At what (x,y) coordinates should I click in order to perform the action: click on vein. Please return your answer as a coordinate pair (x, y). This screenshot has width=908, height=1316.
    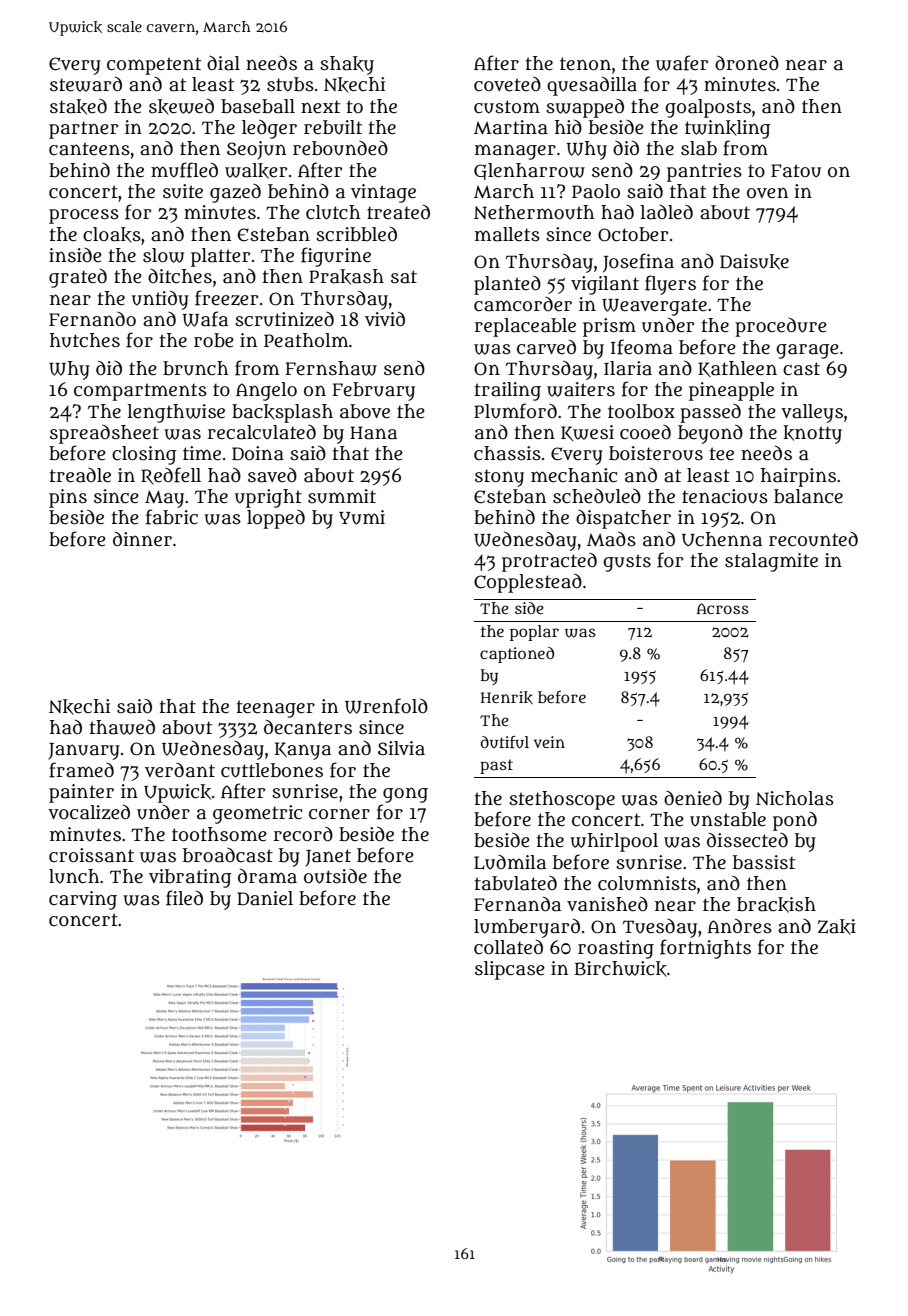
    Looking at the image, I should click on (549, 742).
